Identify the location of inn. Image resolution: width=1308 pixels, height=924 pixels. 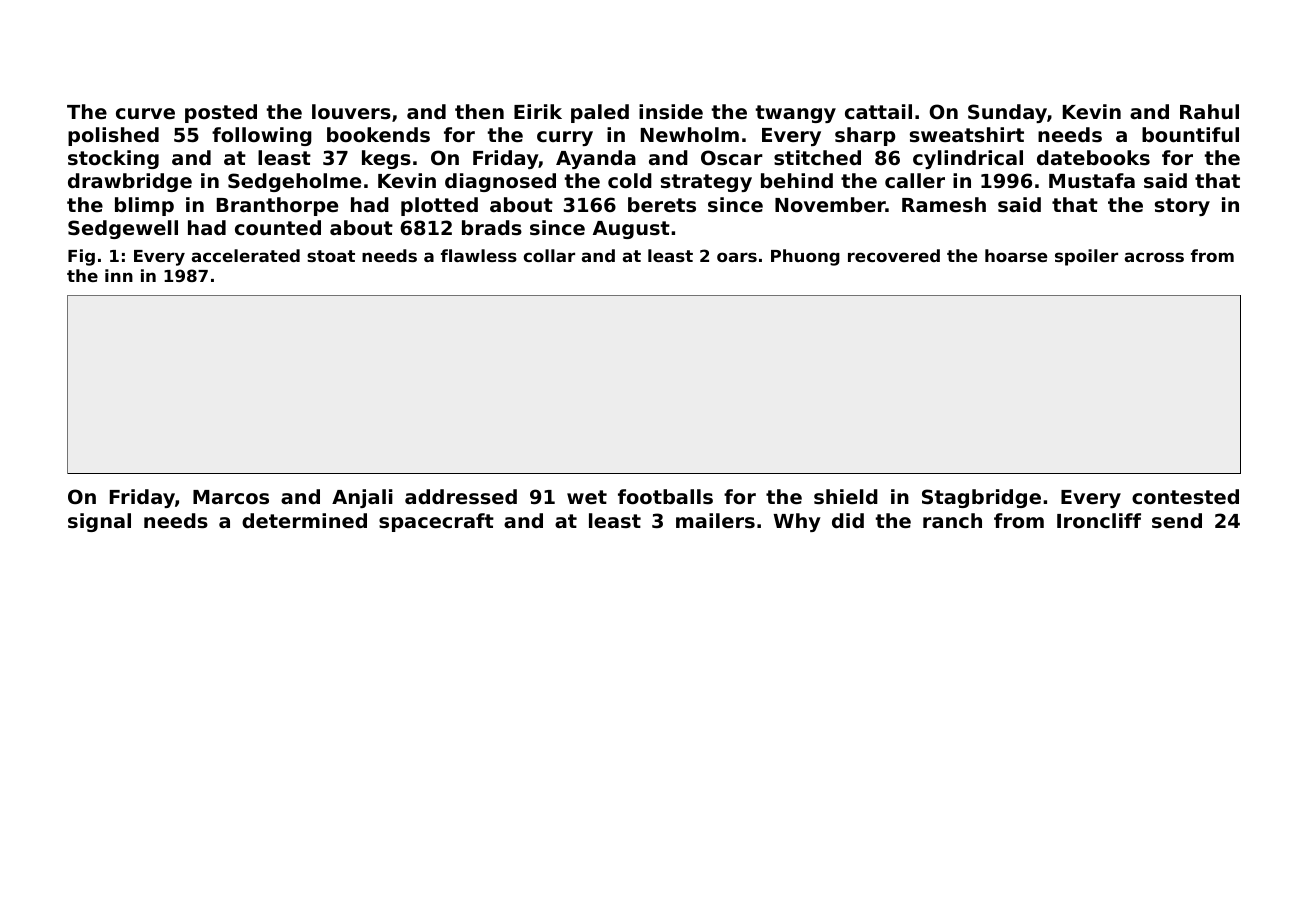
(119, 275).
